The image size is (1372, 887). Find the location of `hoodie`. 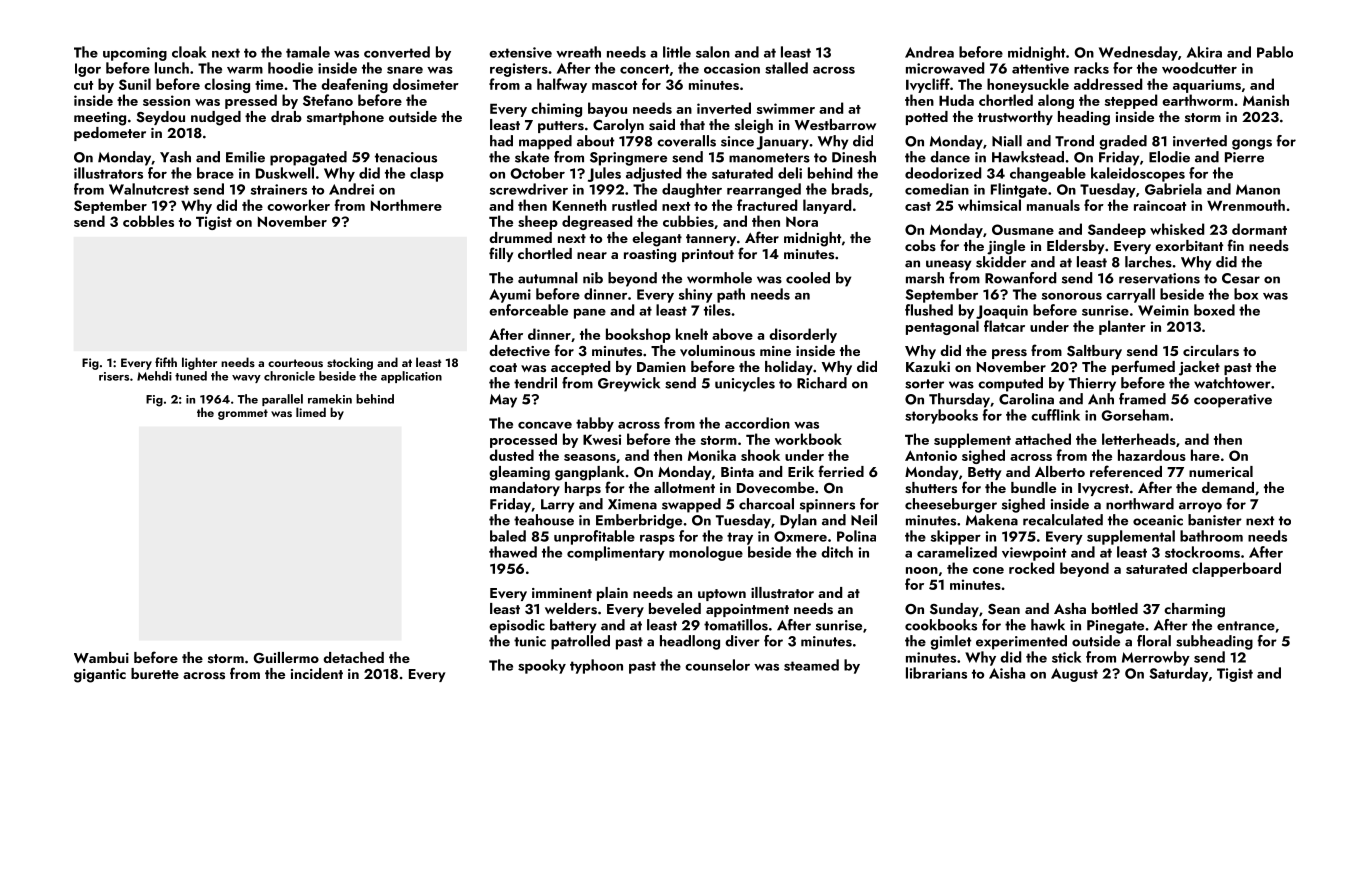

hoodie is located at coordinates (290, 68).
